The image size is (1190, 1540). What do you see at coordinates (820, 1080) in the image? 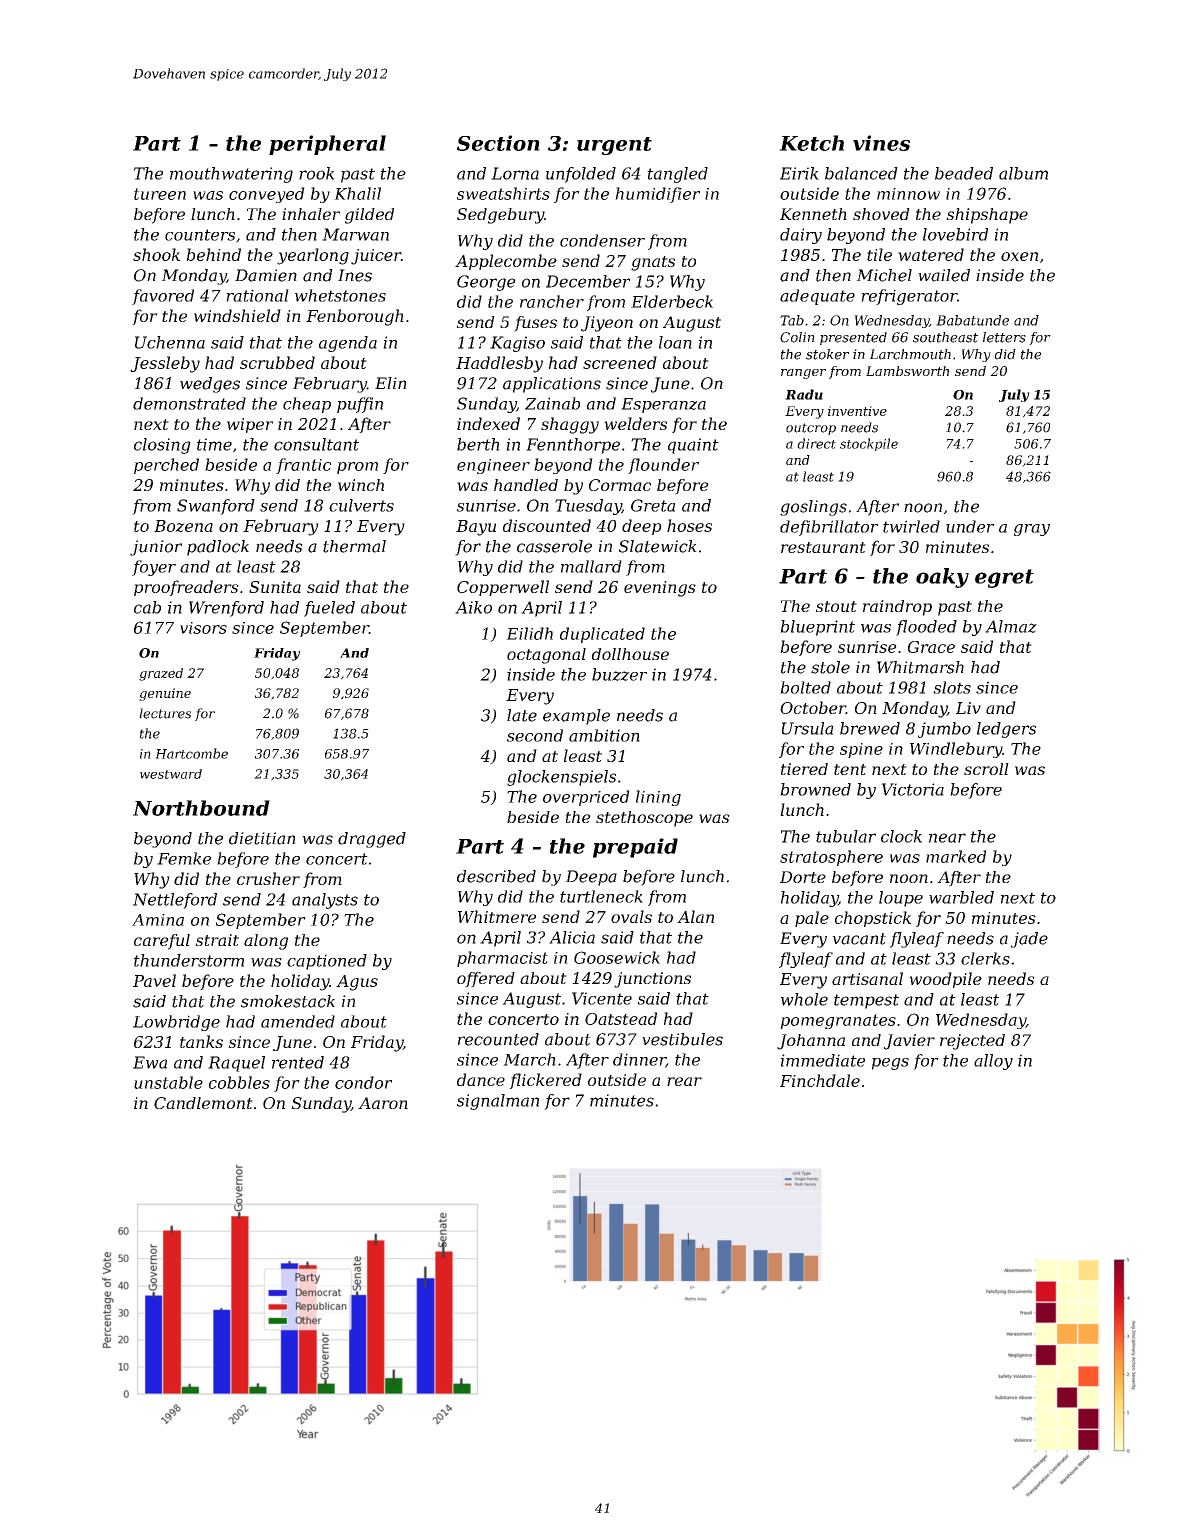
I see `Finchdale` at bounding box center [820, 1080].
